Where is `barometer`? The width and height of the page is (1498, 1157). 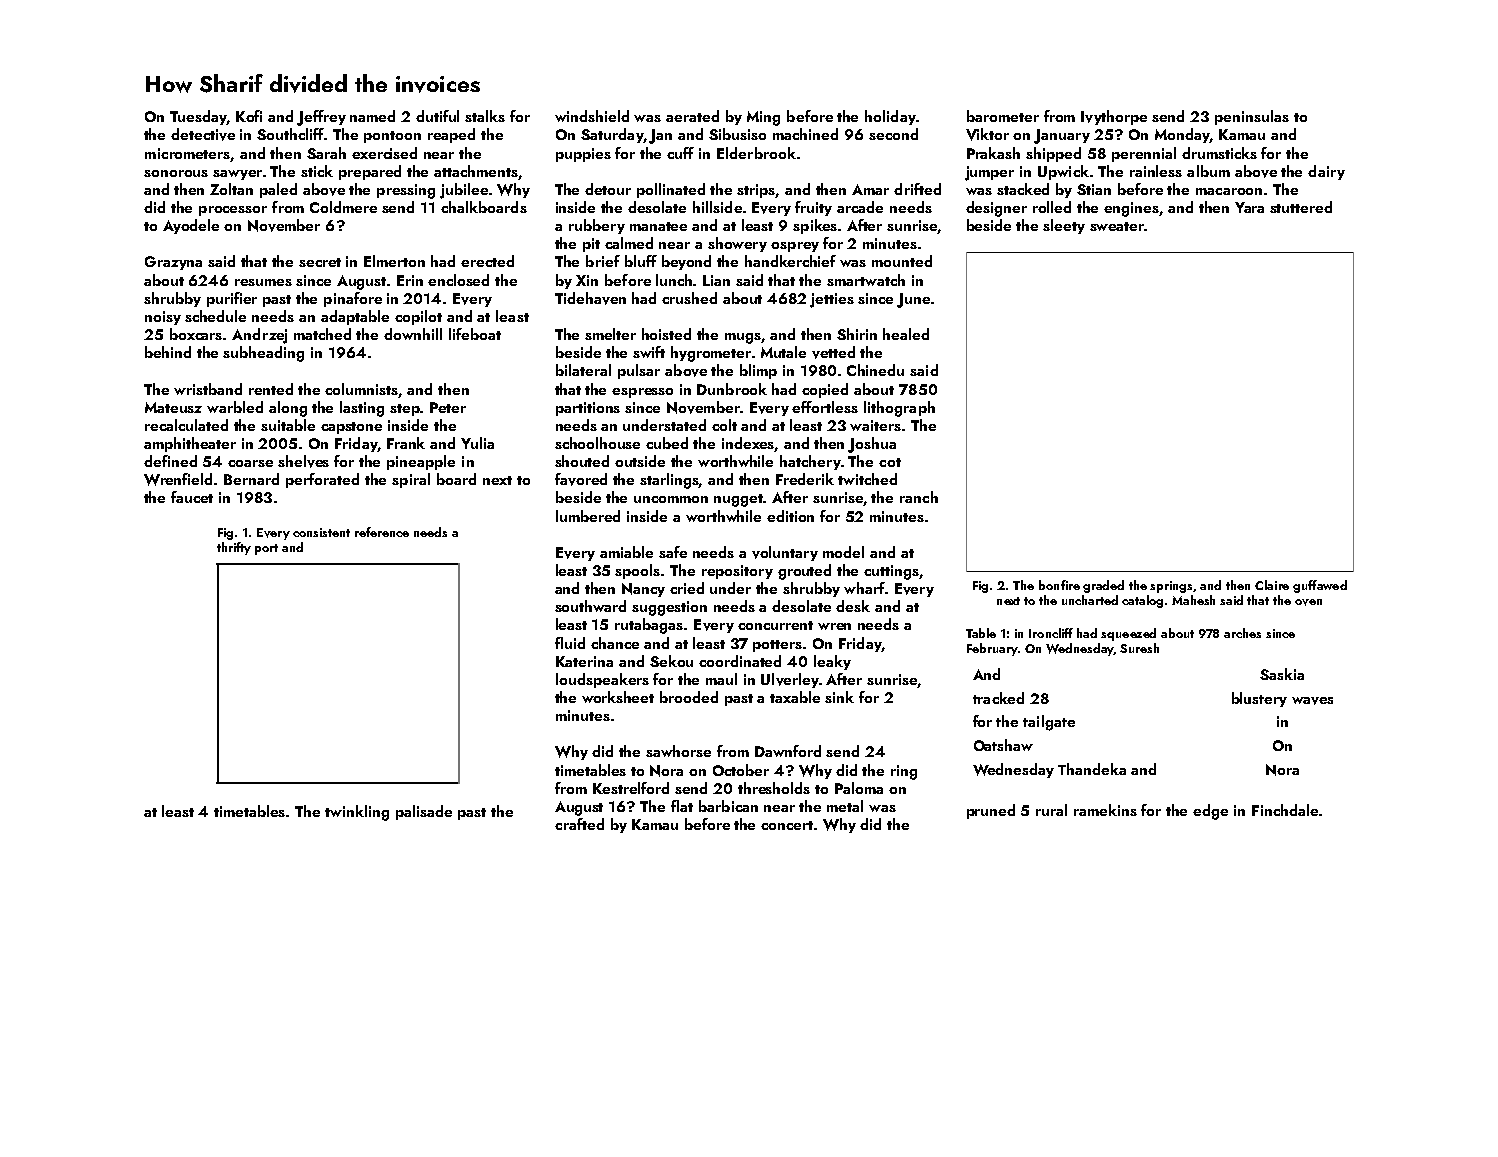
barometer is located at coordinates (1003, 116).
